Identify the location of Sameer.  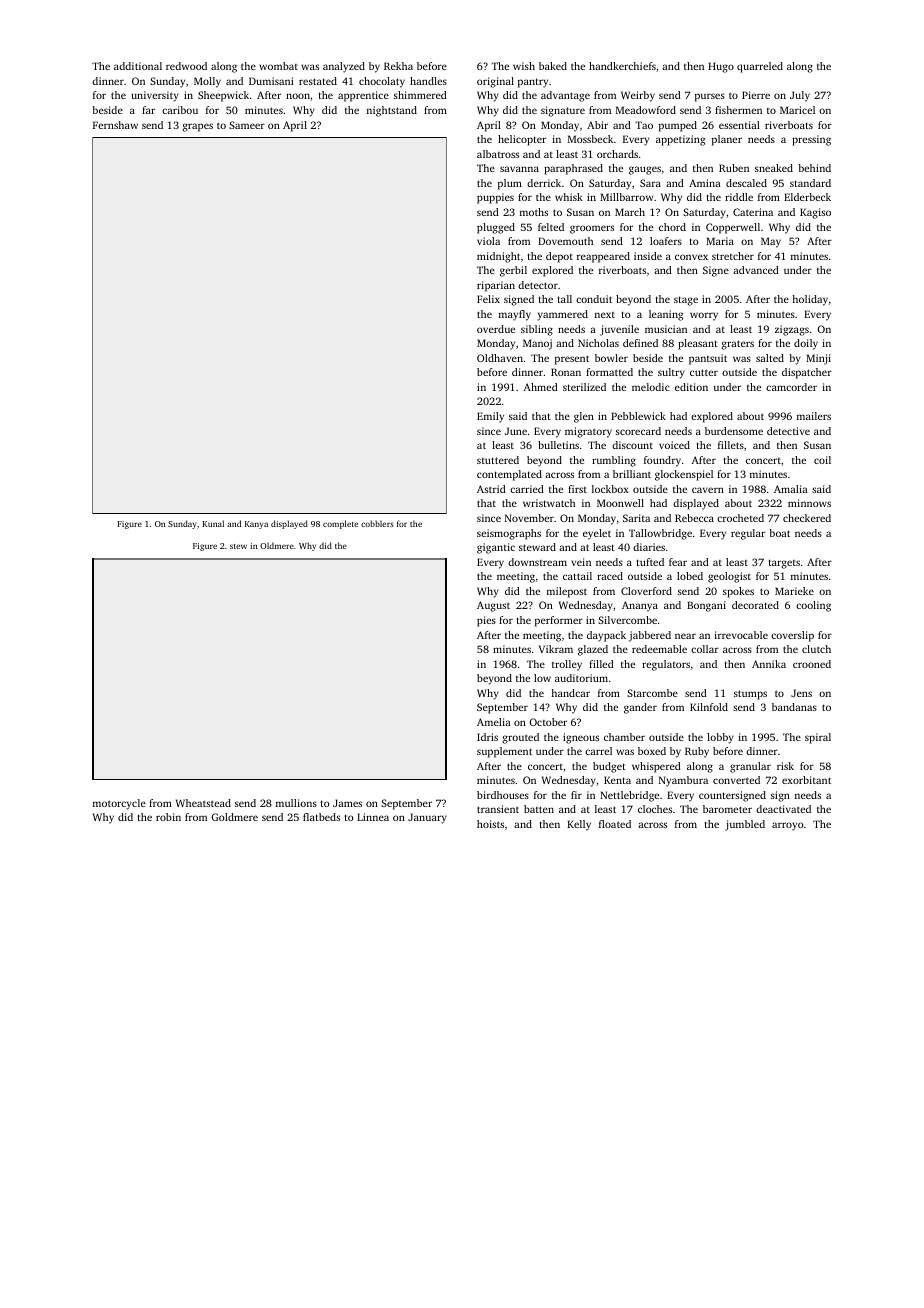
(247, 125).
